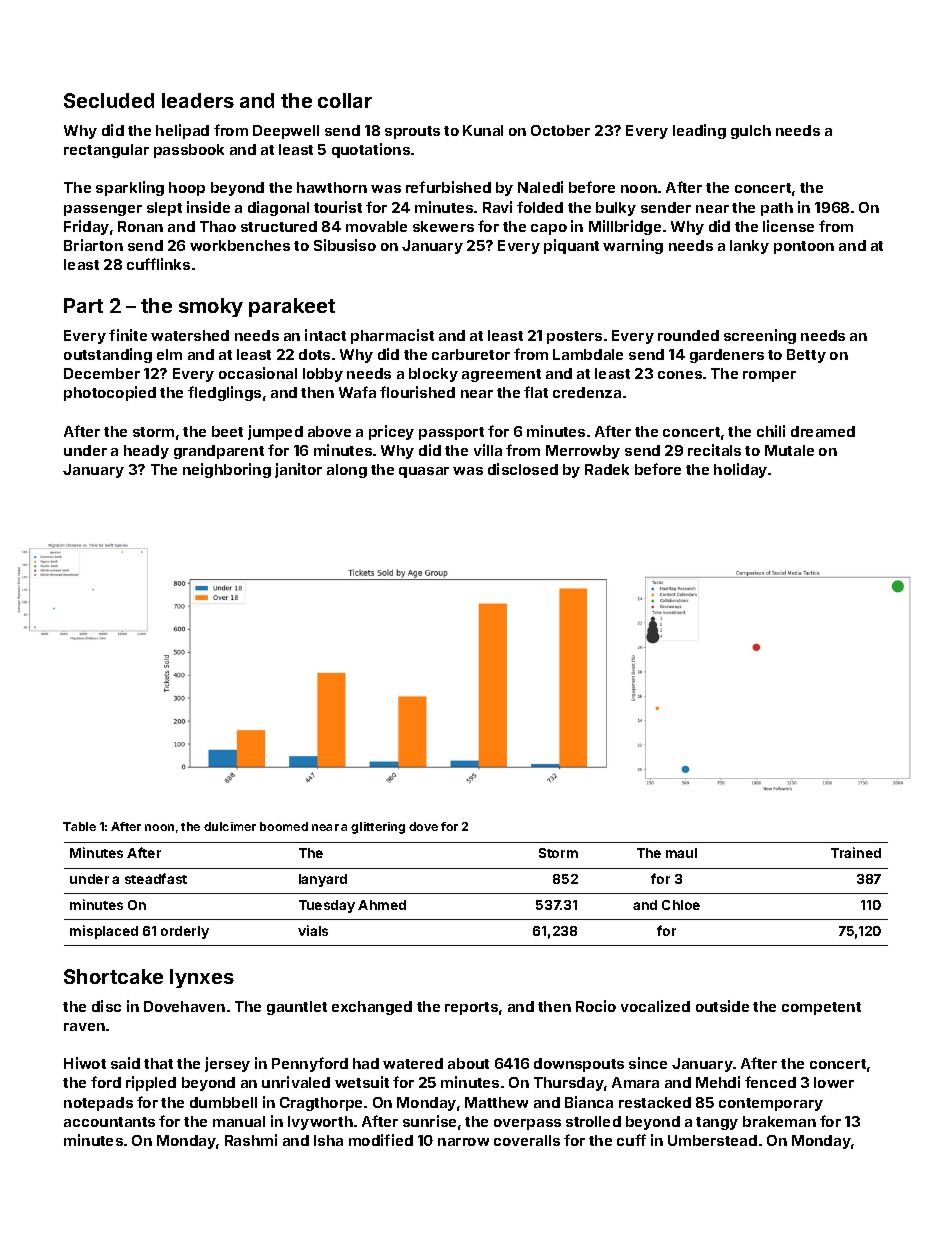  Describe the element at coordinates (278, 208) in the document. I see `diagonal` at that location.
